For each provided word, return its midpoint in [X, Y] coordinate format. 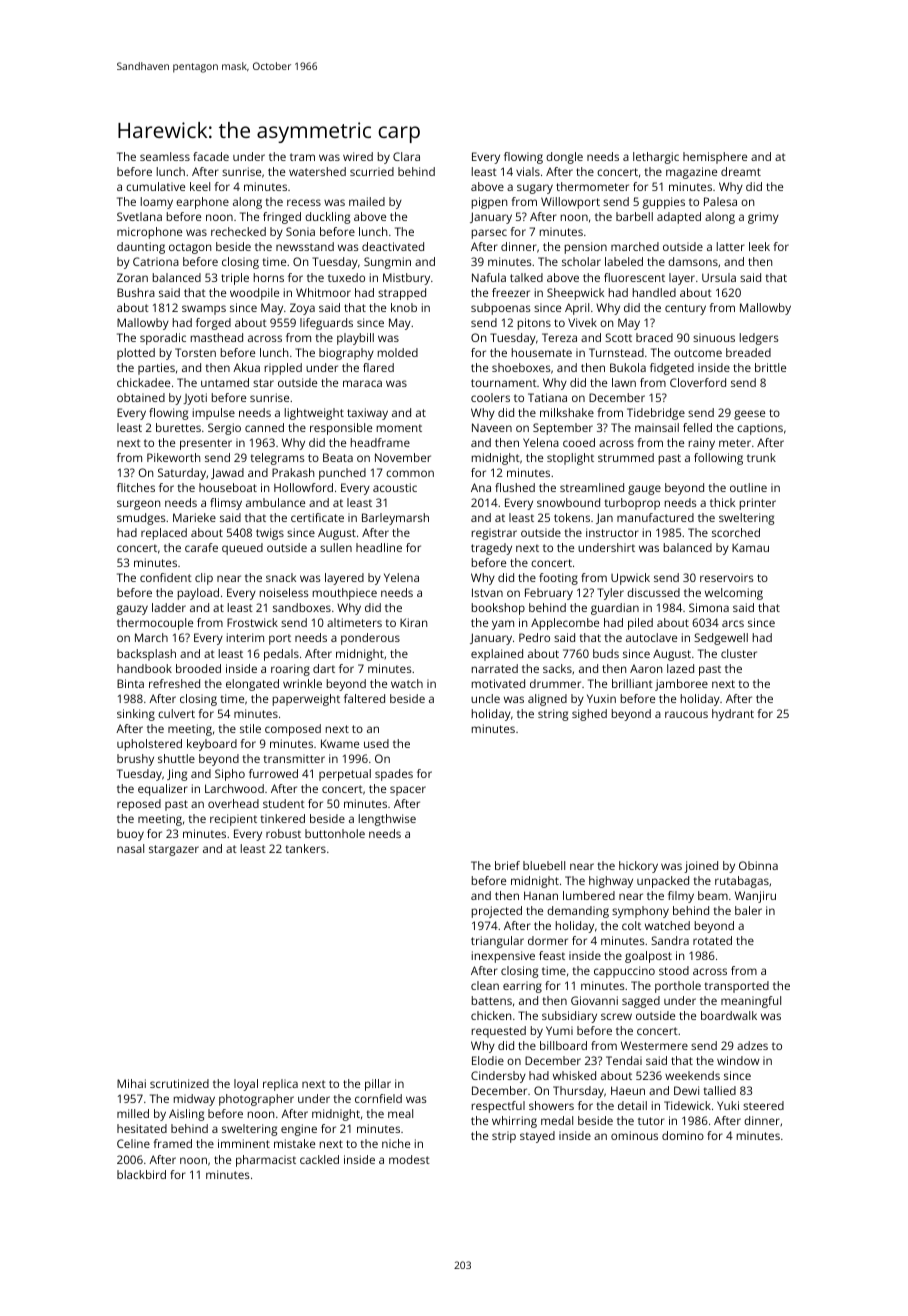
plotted [136, 354]
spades [394, 775]
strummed [626, 457]
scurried [372, 171]
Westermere [654, 1045]
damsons [693, 261]
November [403, 457]
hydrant [733, 715]
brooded [198, 668]
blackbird [141, 1174]
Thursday [578, 1092]
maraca [362, 383]
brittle [770, 367]
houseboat [228, 487]
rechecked [238, 231]
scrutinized [179, 1083]
